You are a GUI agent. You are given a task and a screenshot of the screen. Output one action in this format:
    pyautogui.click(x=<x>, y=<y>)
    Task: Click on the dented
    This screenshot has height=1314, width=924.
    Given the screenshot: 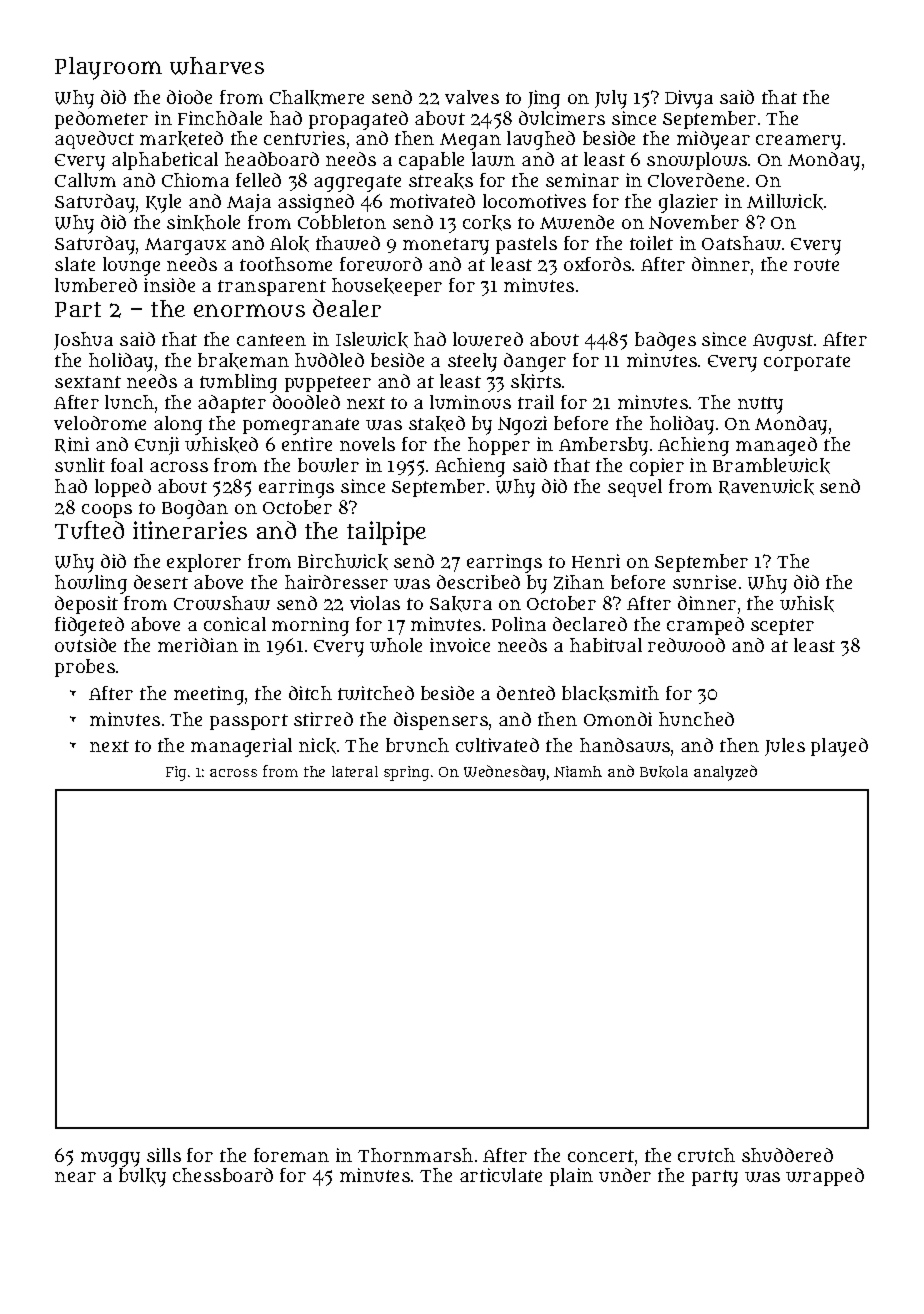 What is the action you would take?
    pyautogui.click(x=526, y=693)
